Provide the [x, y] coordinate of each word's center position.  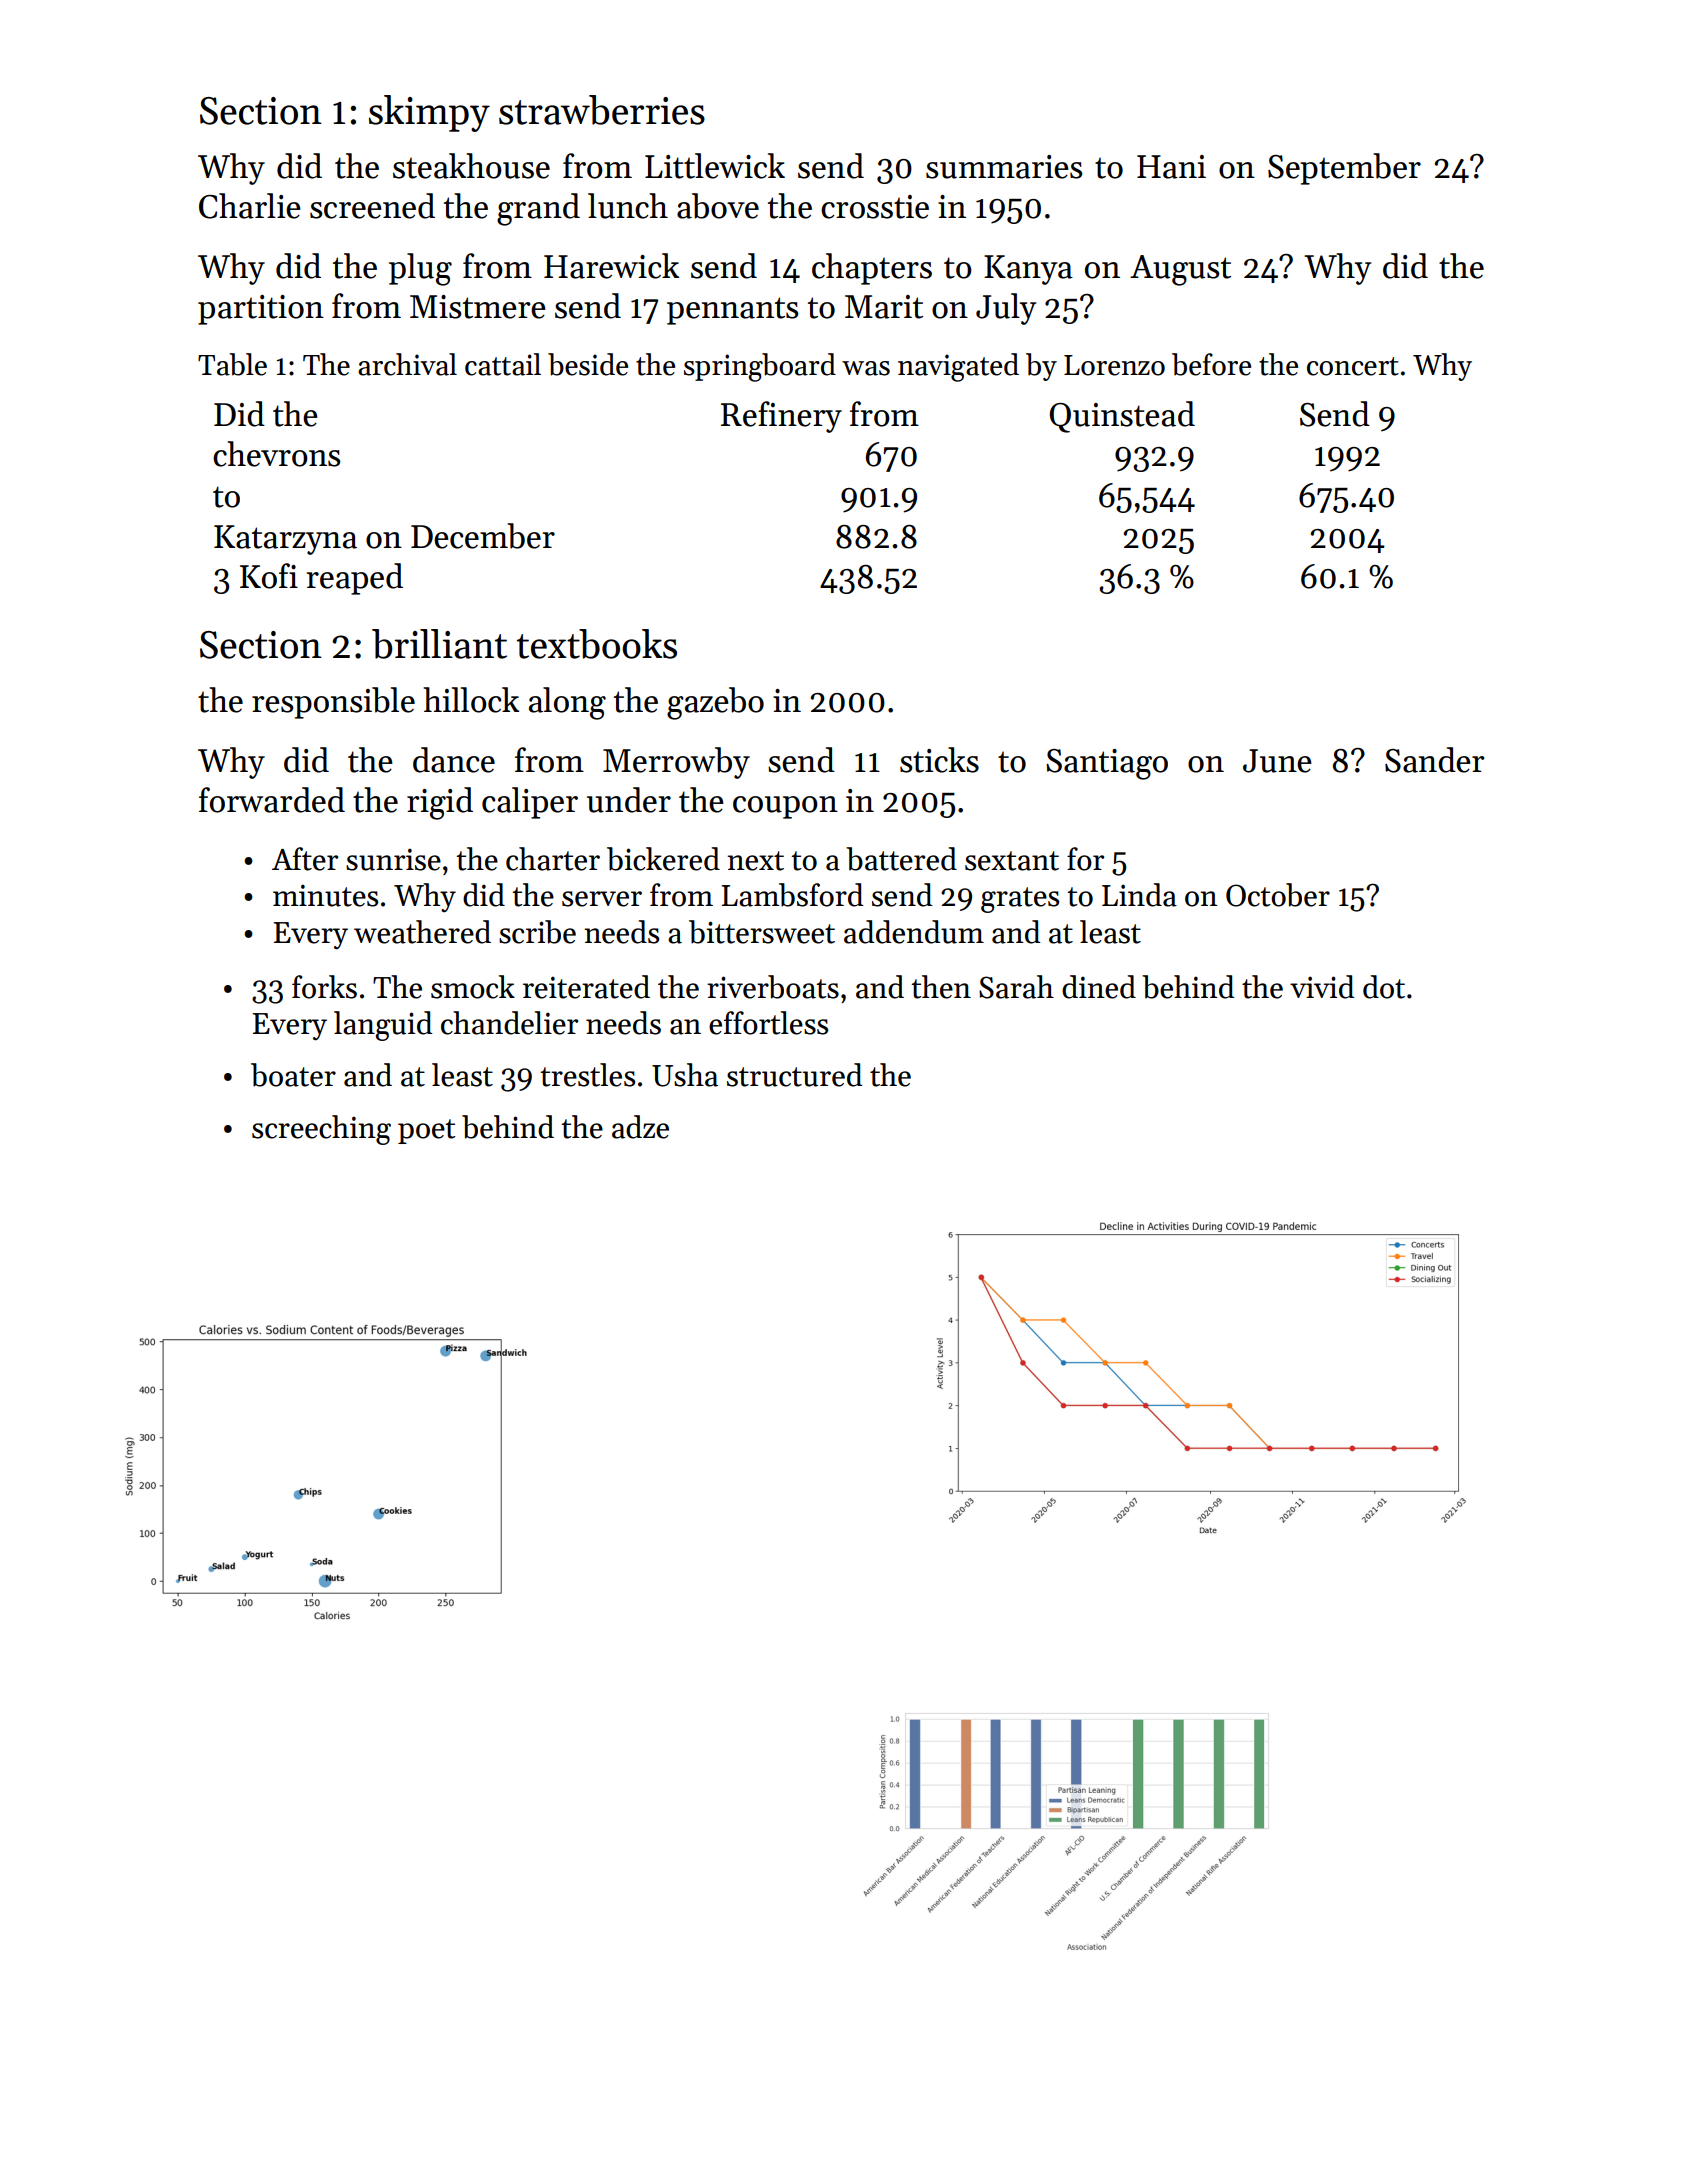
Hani [1171, 167]
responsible [333, 703]
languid [383, 1026]
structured [795, 1075]
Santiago [1107, 764]
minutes [325, 895]
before [1211, 364]
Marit [884, 307]
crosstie [875, 207]
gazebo [715, 703]
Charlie [250, 206]
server [602, 899]
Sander [1434, 760]
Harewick [611, 266]
